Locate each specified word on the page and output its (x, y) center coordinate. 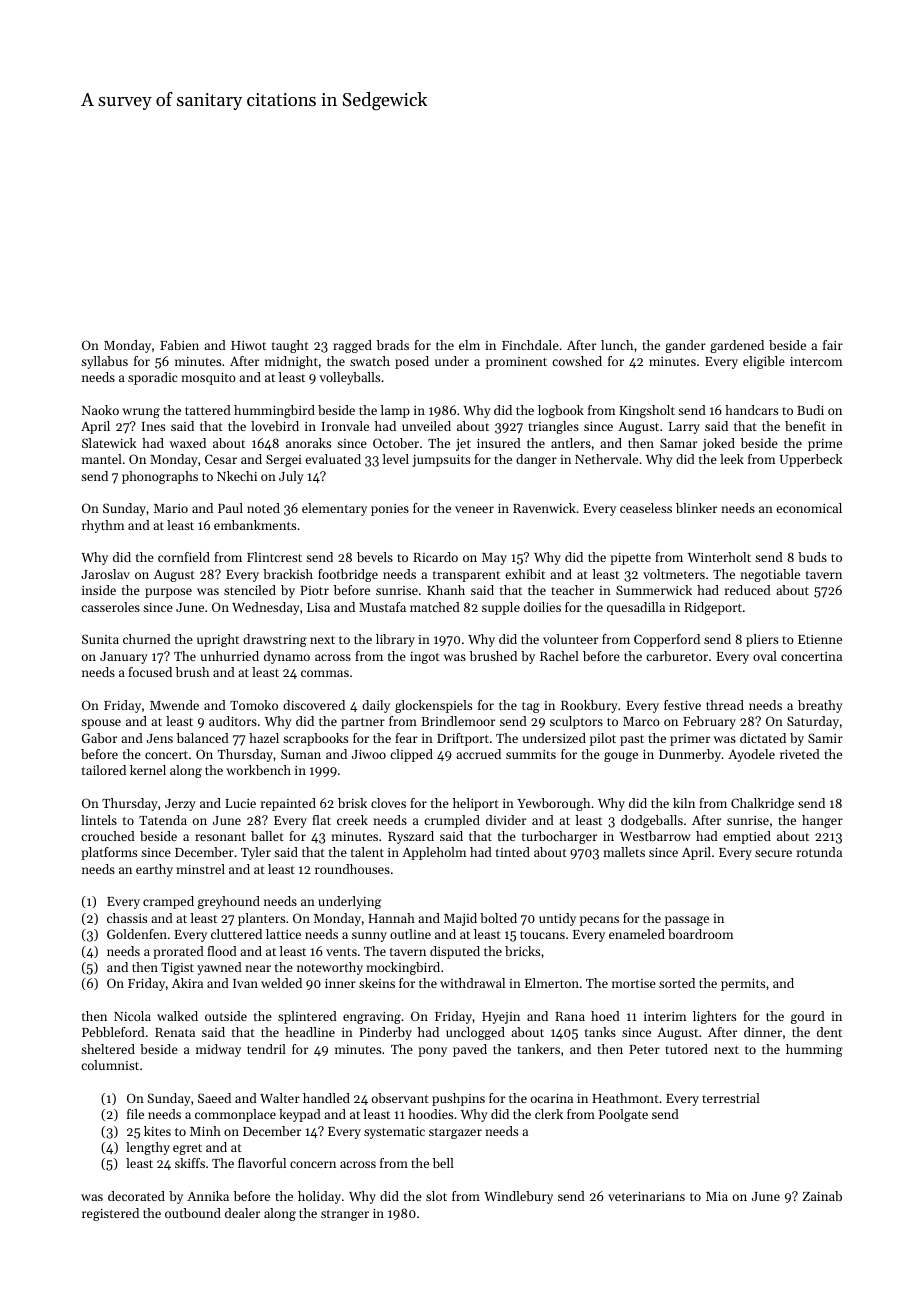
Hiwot (248, 345)
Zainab (822, 1196)
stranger (345, 1215)
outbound (193, 1213)
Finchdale (530, 345)
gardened (737, 346)
